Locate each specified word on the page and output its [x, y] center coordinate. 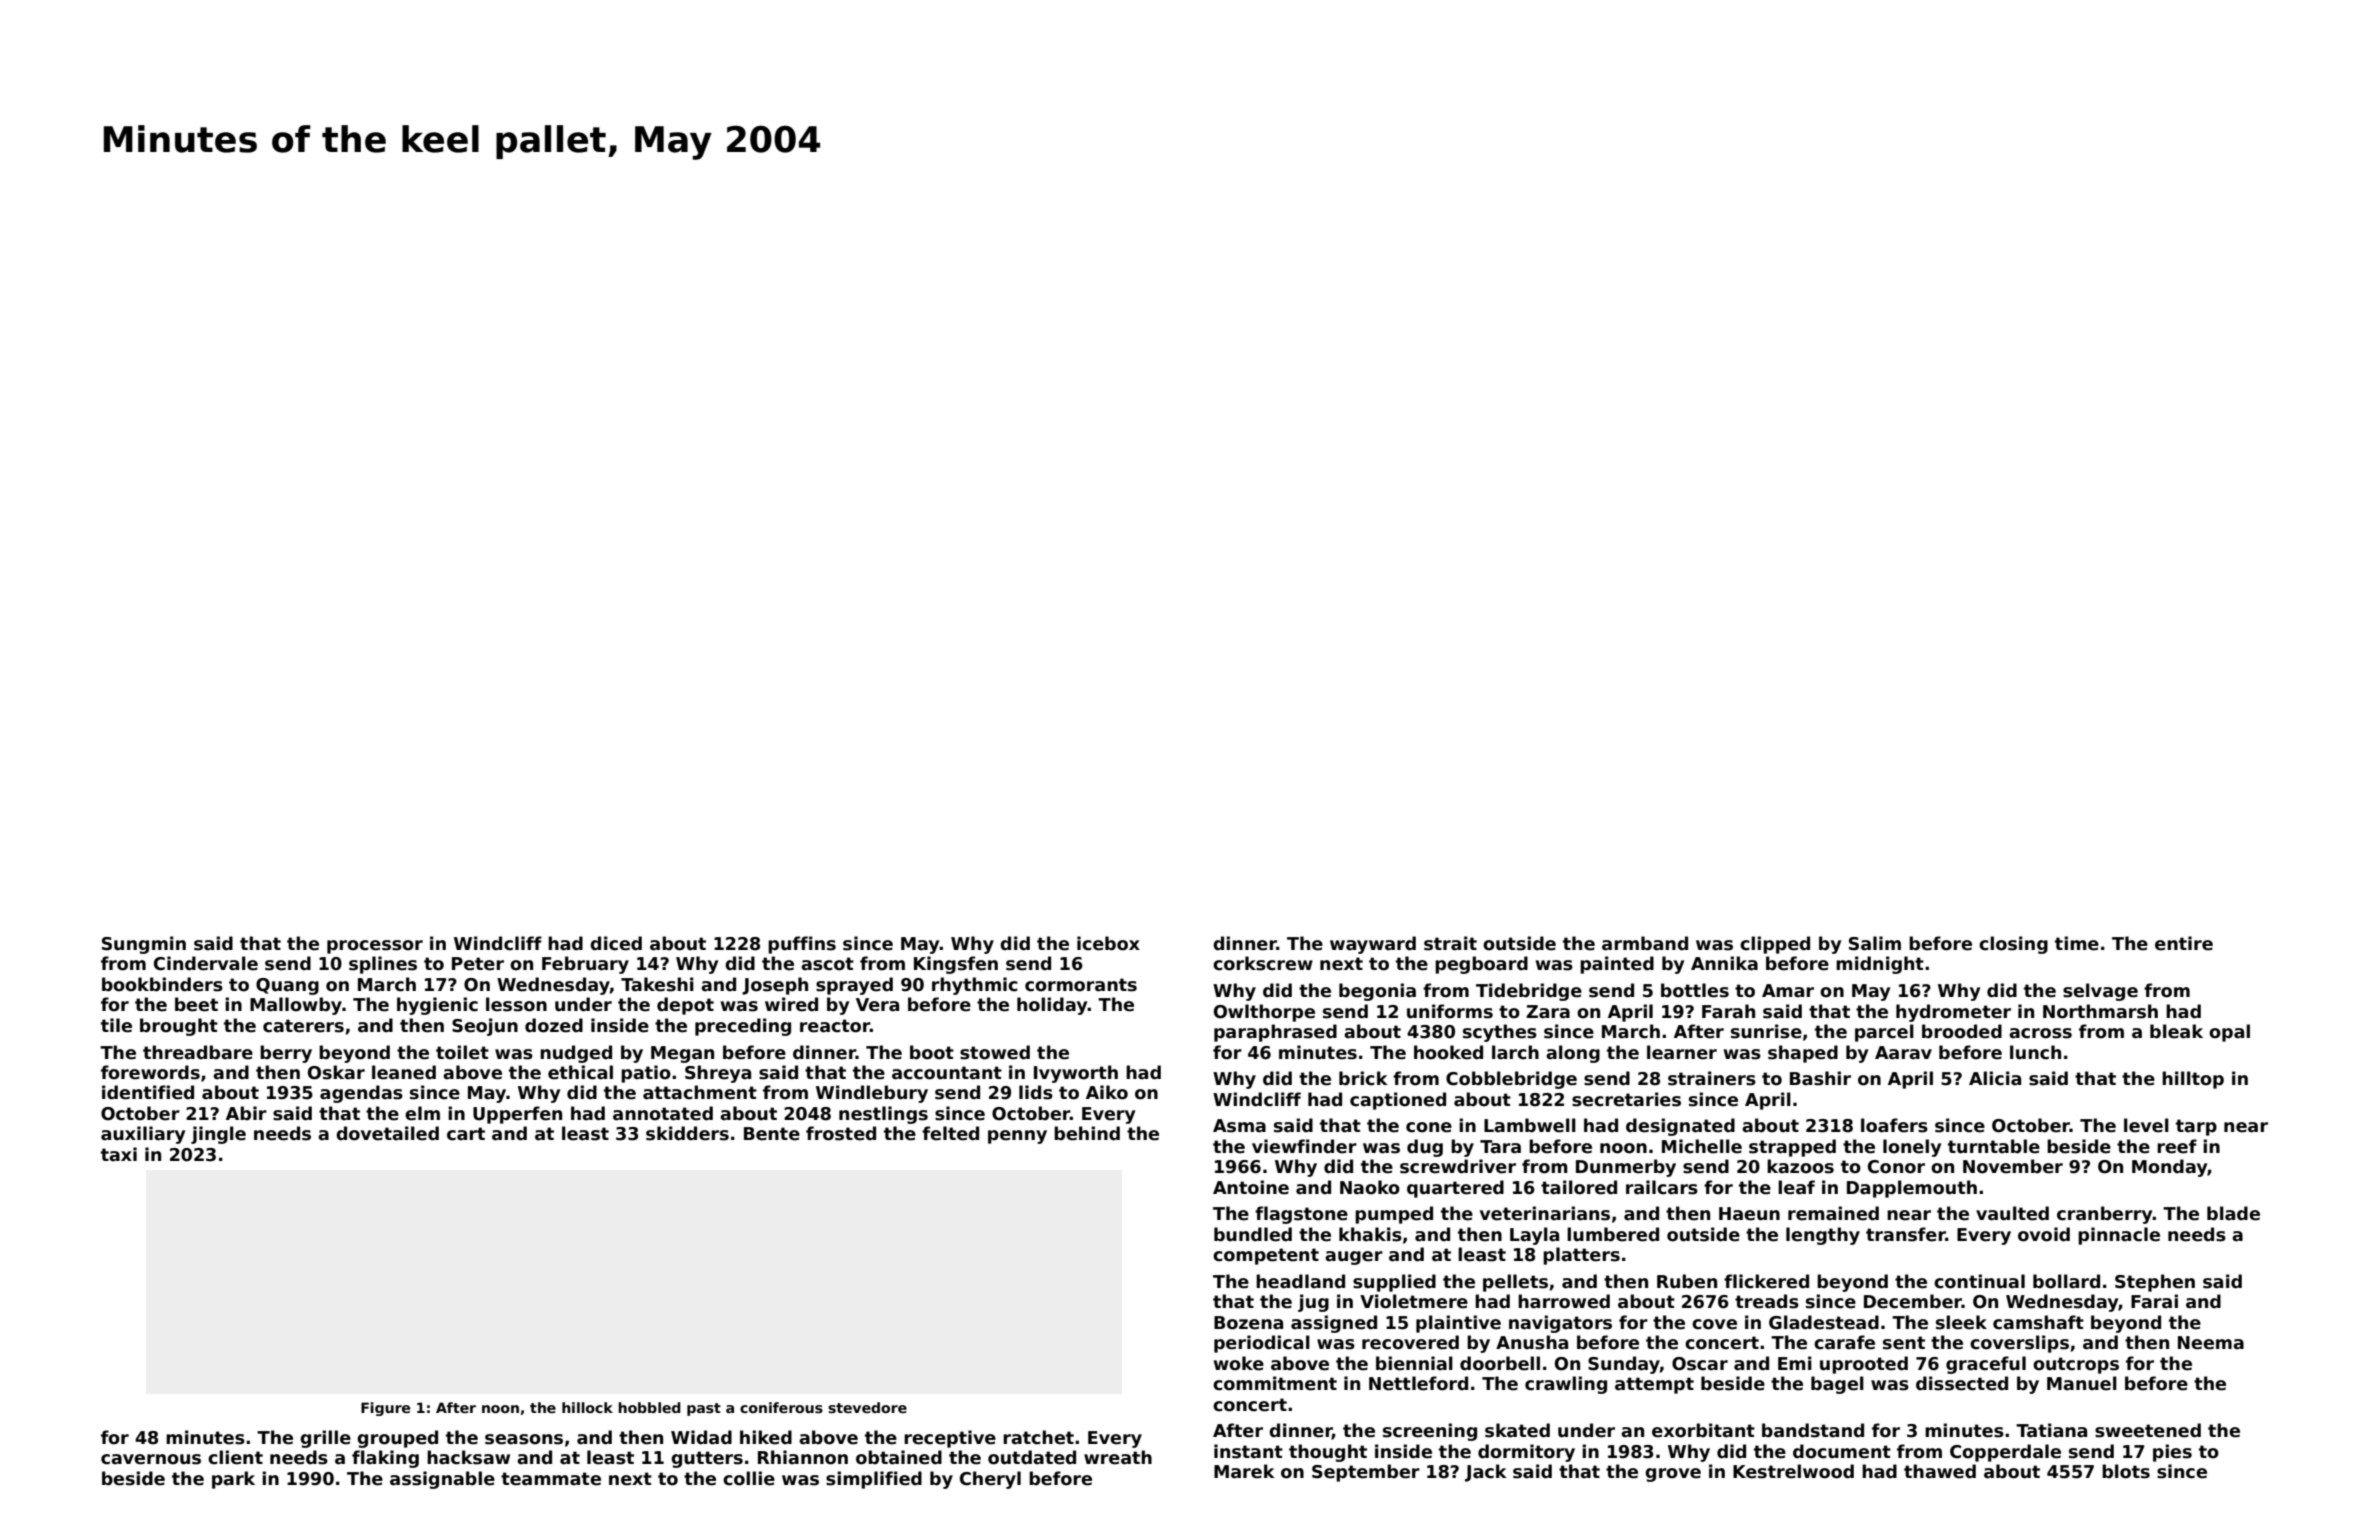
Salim [1875, 943]
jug [1313, 1303]
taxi [119, 1154]
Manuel [2082, 1383]
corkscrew [1263, 963]
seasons [524, 1439]
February [585, 965]
